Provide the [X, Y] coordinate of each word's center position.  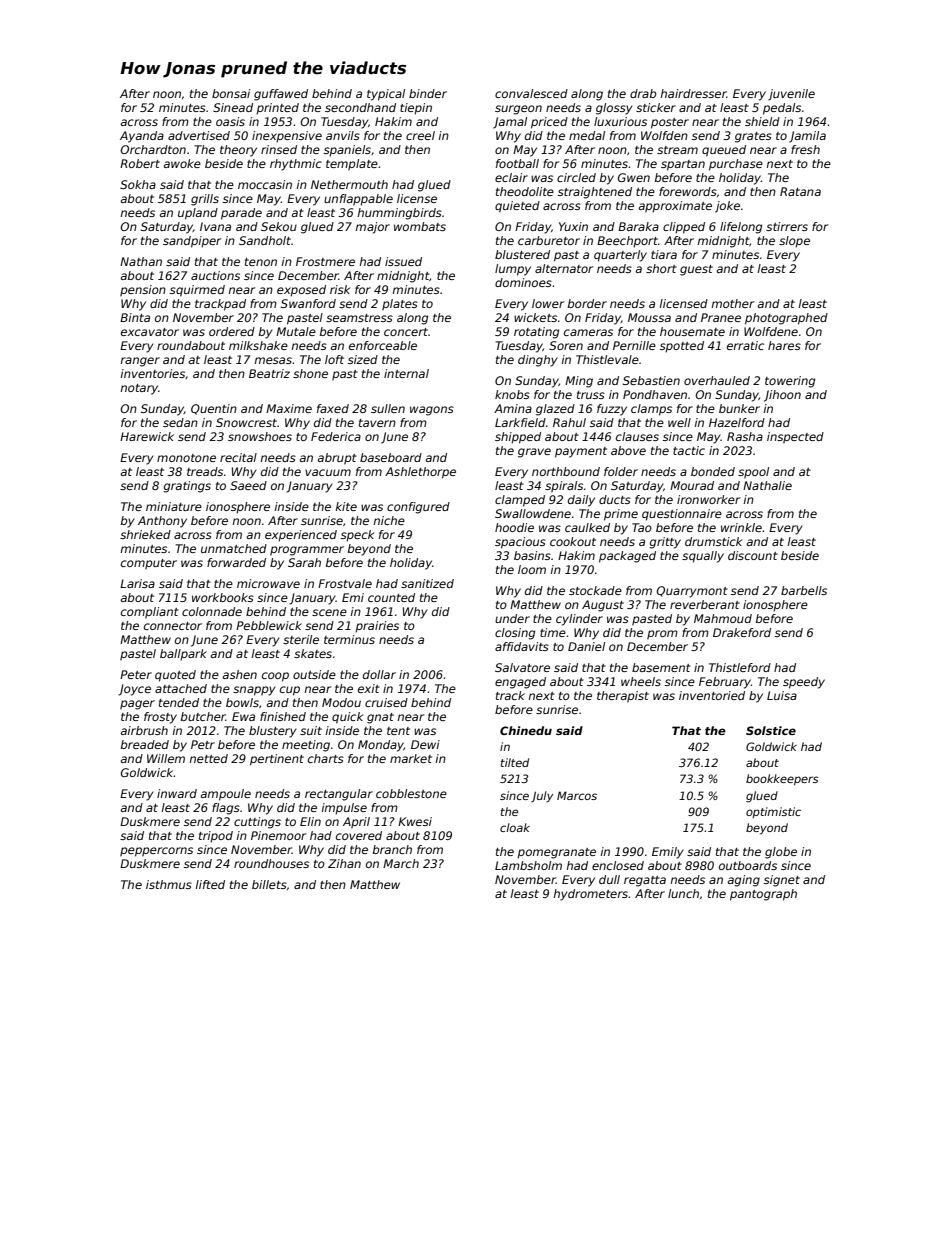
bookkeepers [782, 780]
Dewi [425, 744]
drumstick [713, 541]
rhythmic [296, 165]
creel [420, 135]
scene [329, 612]
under [512, 618]
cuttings [257, 823]
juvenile [791, 95]
